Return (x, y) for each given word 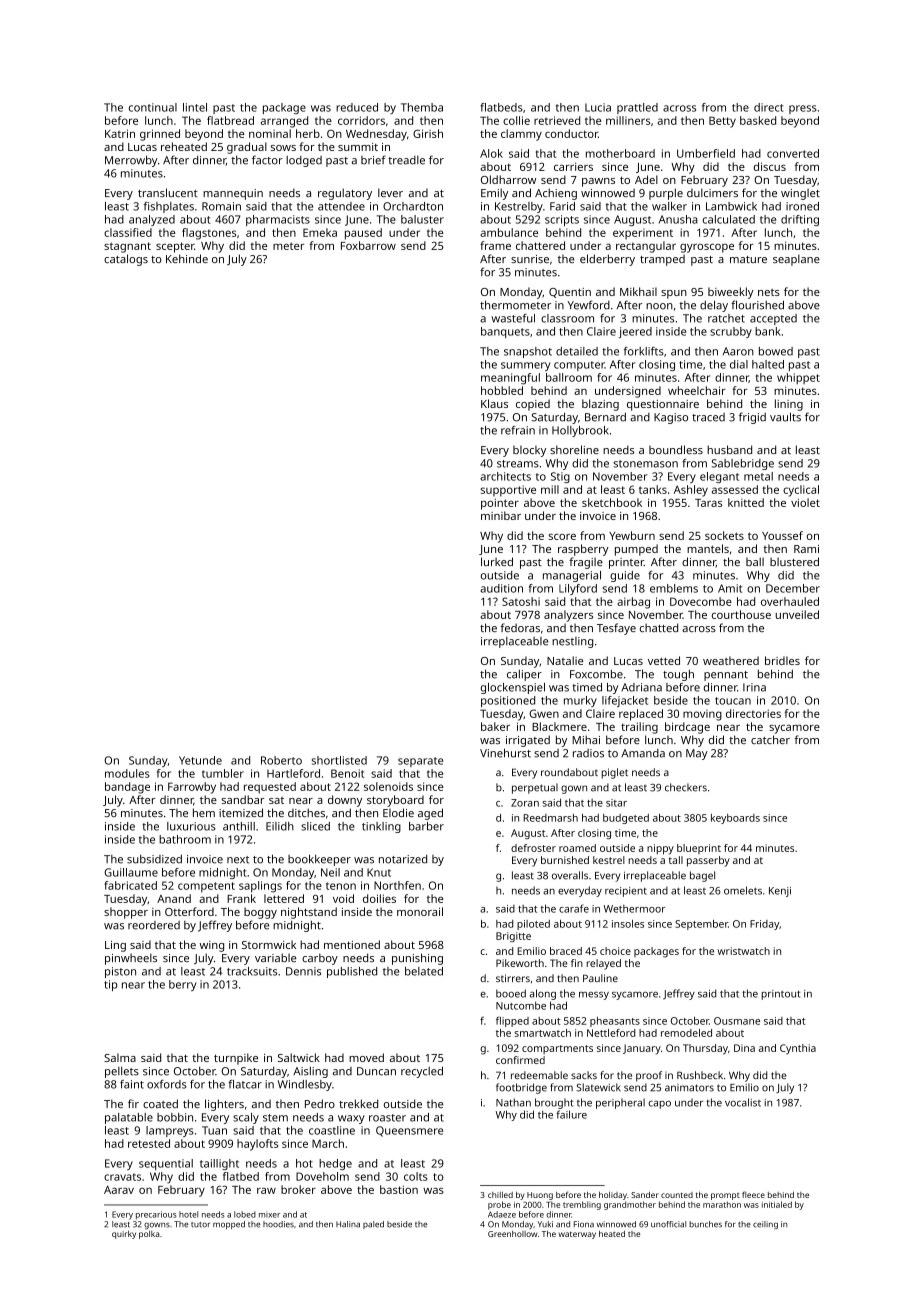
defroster (533, 848)
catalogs (126, 260)
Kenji (780, 892)
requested (270, 788)
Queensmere (409, 1131)
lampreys (170, 1131)
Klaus (494, 403)
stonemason (646, 464)
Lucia (598, 107)
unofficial (668, 1224)
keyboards (735, 819)
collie (516, 120)
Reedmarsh (551, 818)
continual (153, 107)
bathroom (185, 839)
